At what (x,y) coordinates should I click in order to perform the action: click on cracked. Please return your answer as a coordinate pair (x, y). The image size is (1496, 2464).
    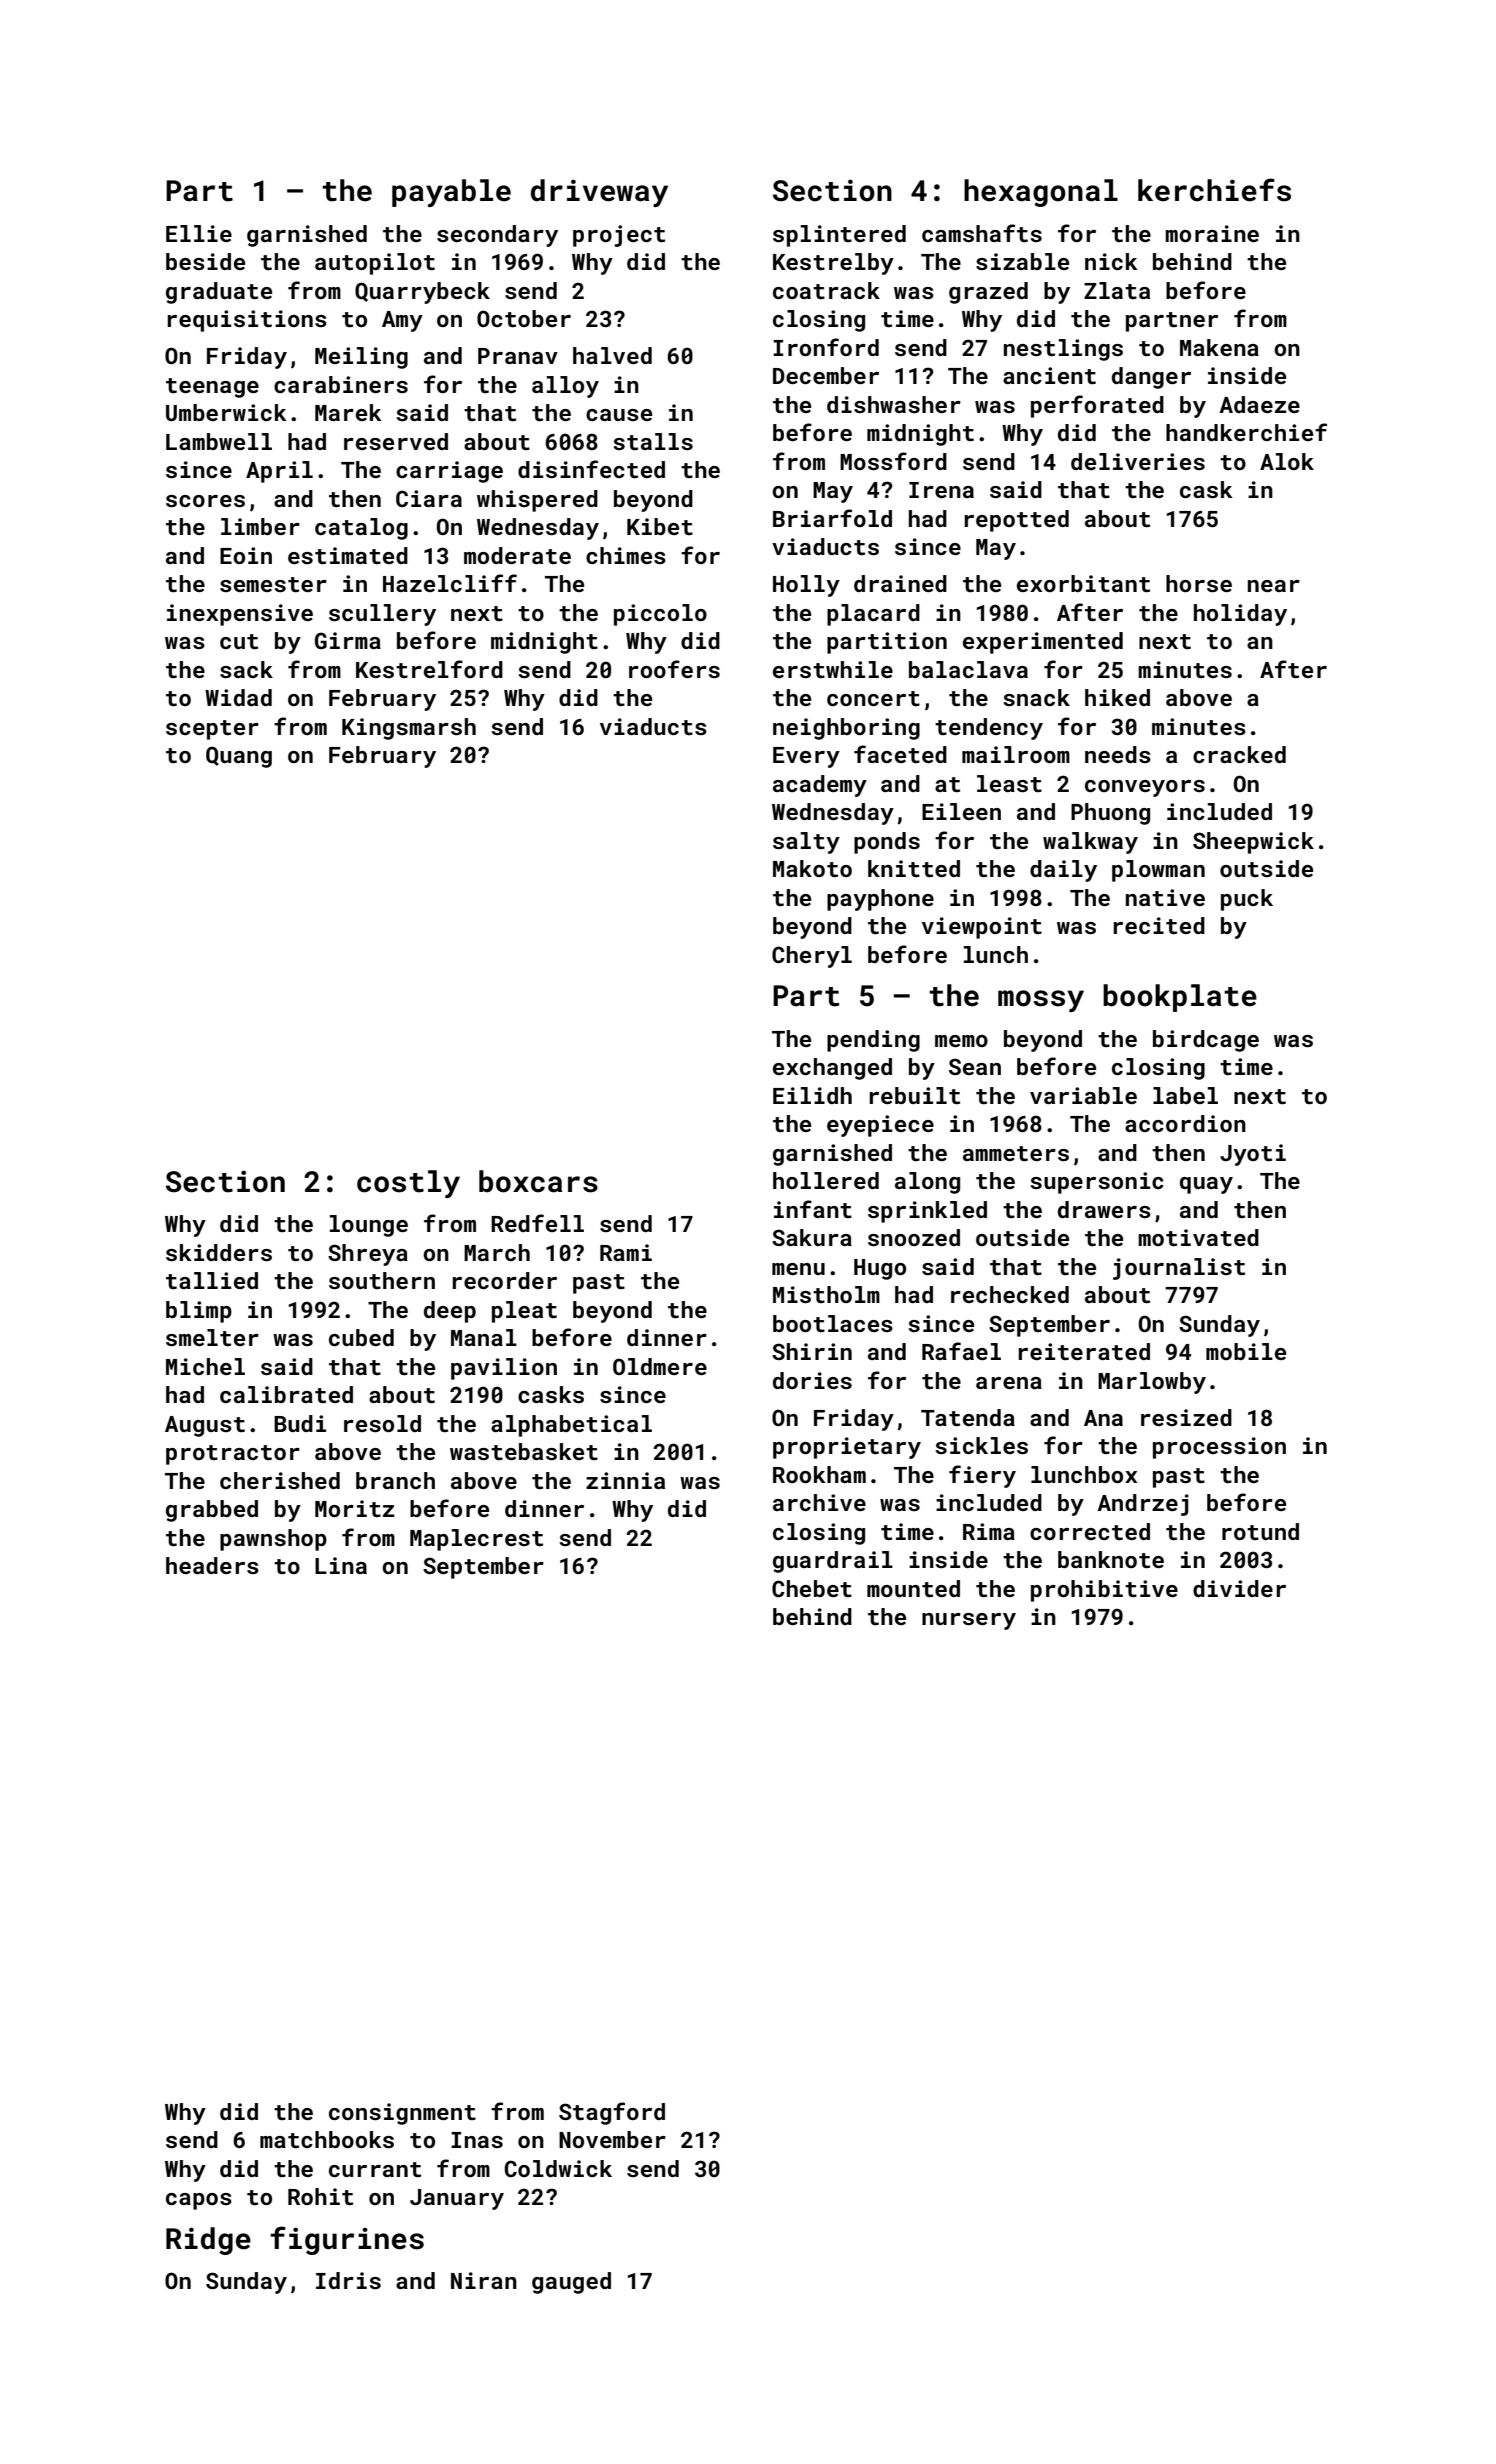
    Looking at the image, I should click on (1239, 754).
